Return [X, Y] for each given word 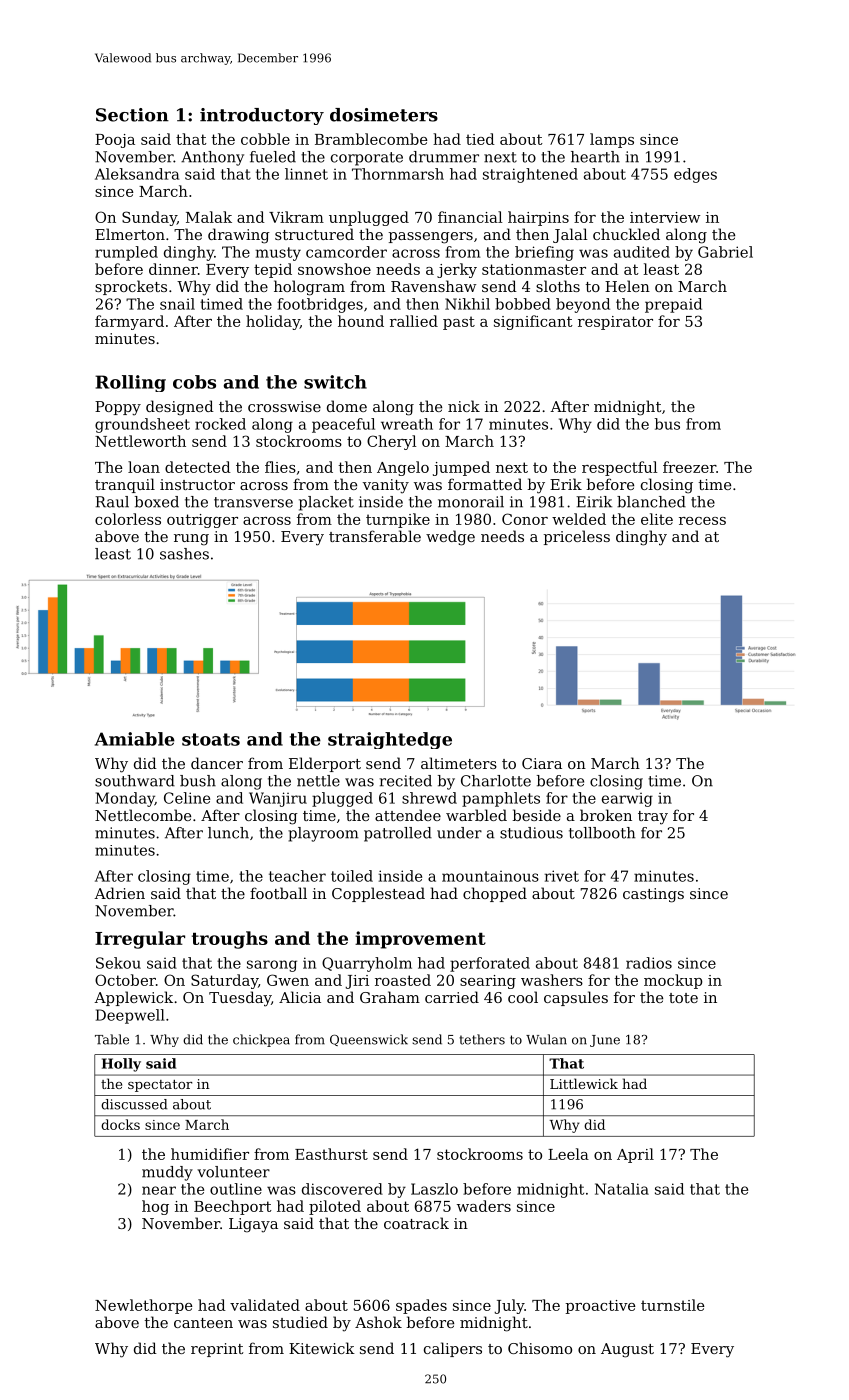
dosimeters [384, 115]
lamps [612, 140]
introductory [262, 116]
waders [484, 1206]
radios [649, 963]
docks [120, 1124]
